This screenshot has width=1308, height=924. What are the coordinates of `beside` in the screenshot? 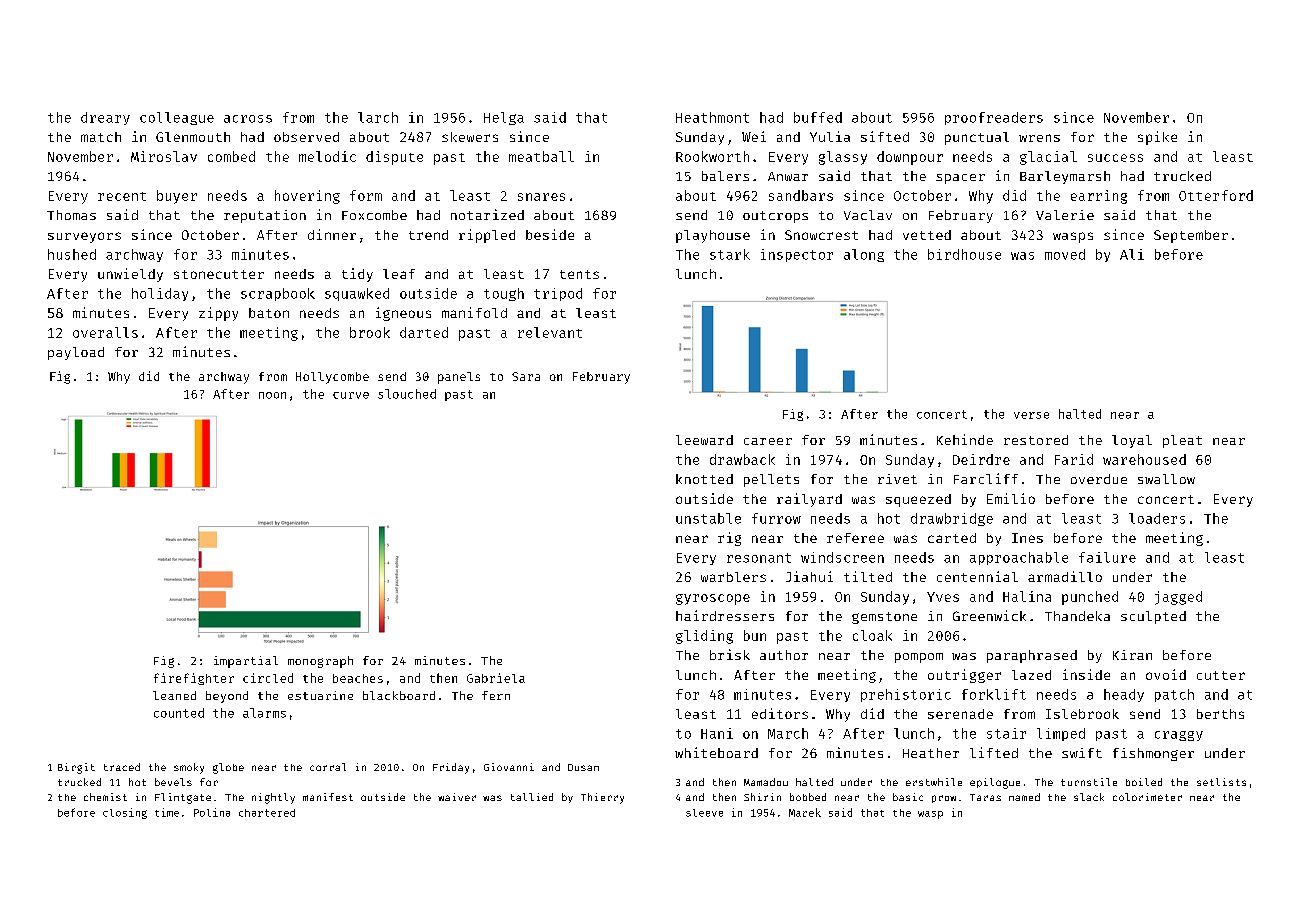 It's located at (550, 234).
